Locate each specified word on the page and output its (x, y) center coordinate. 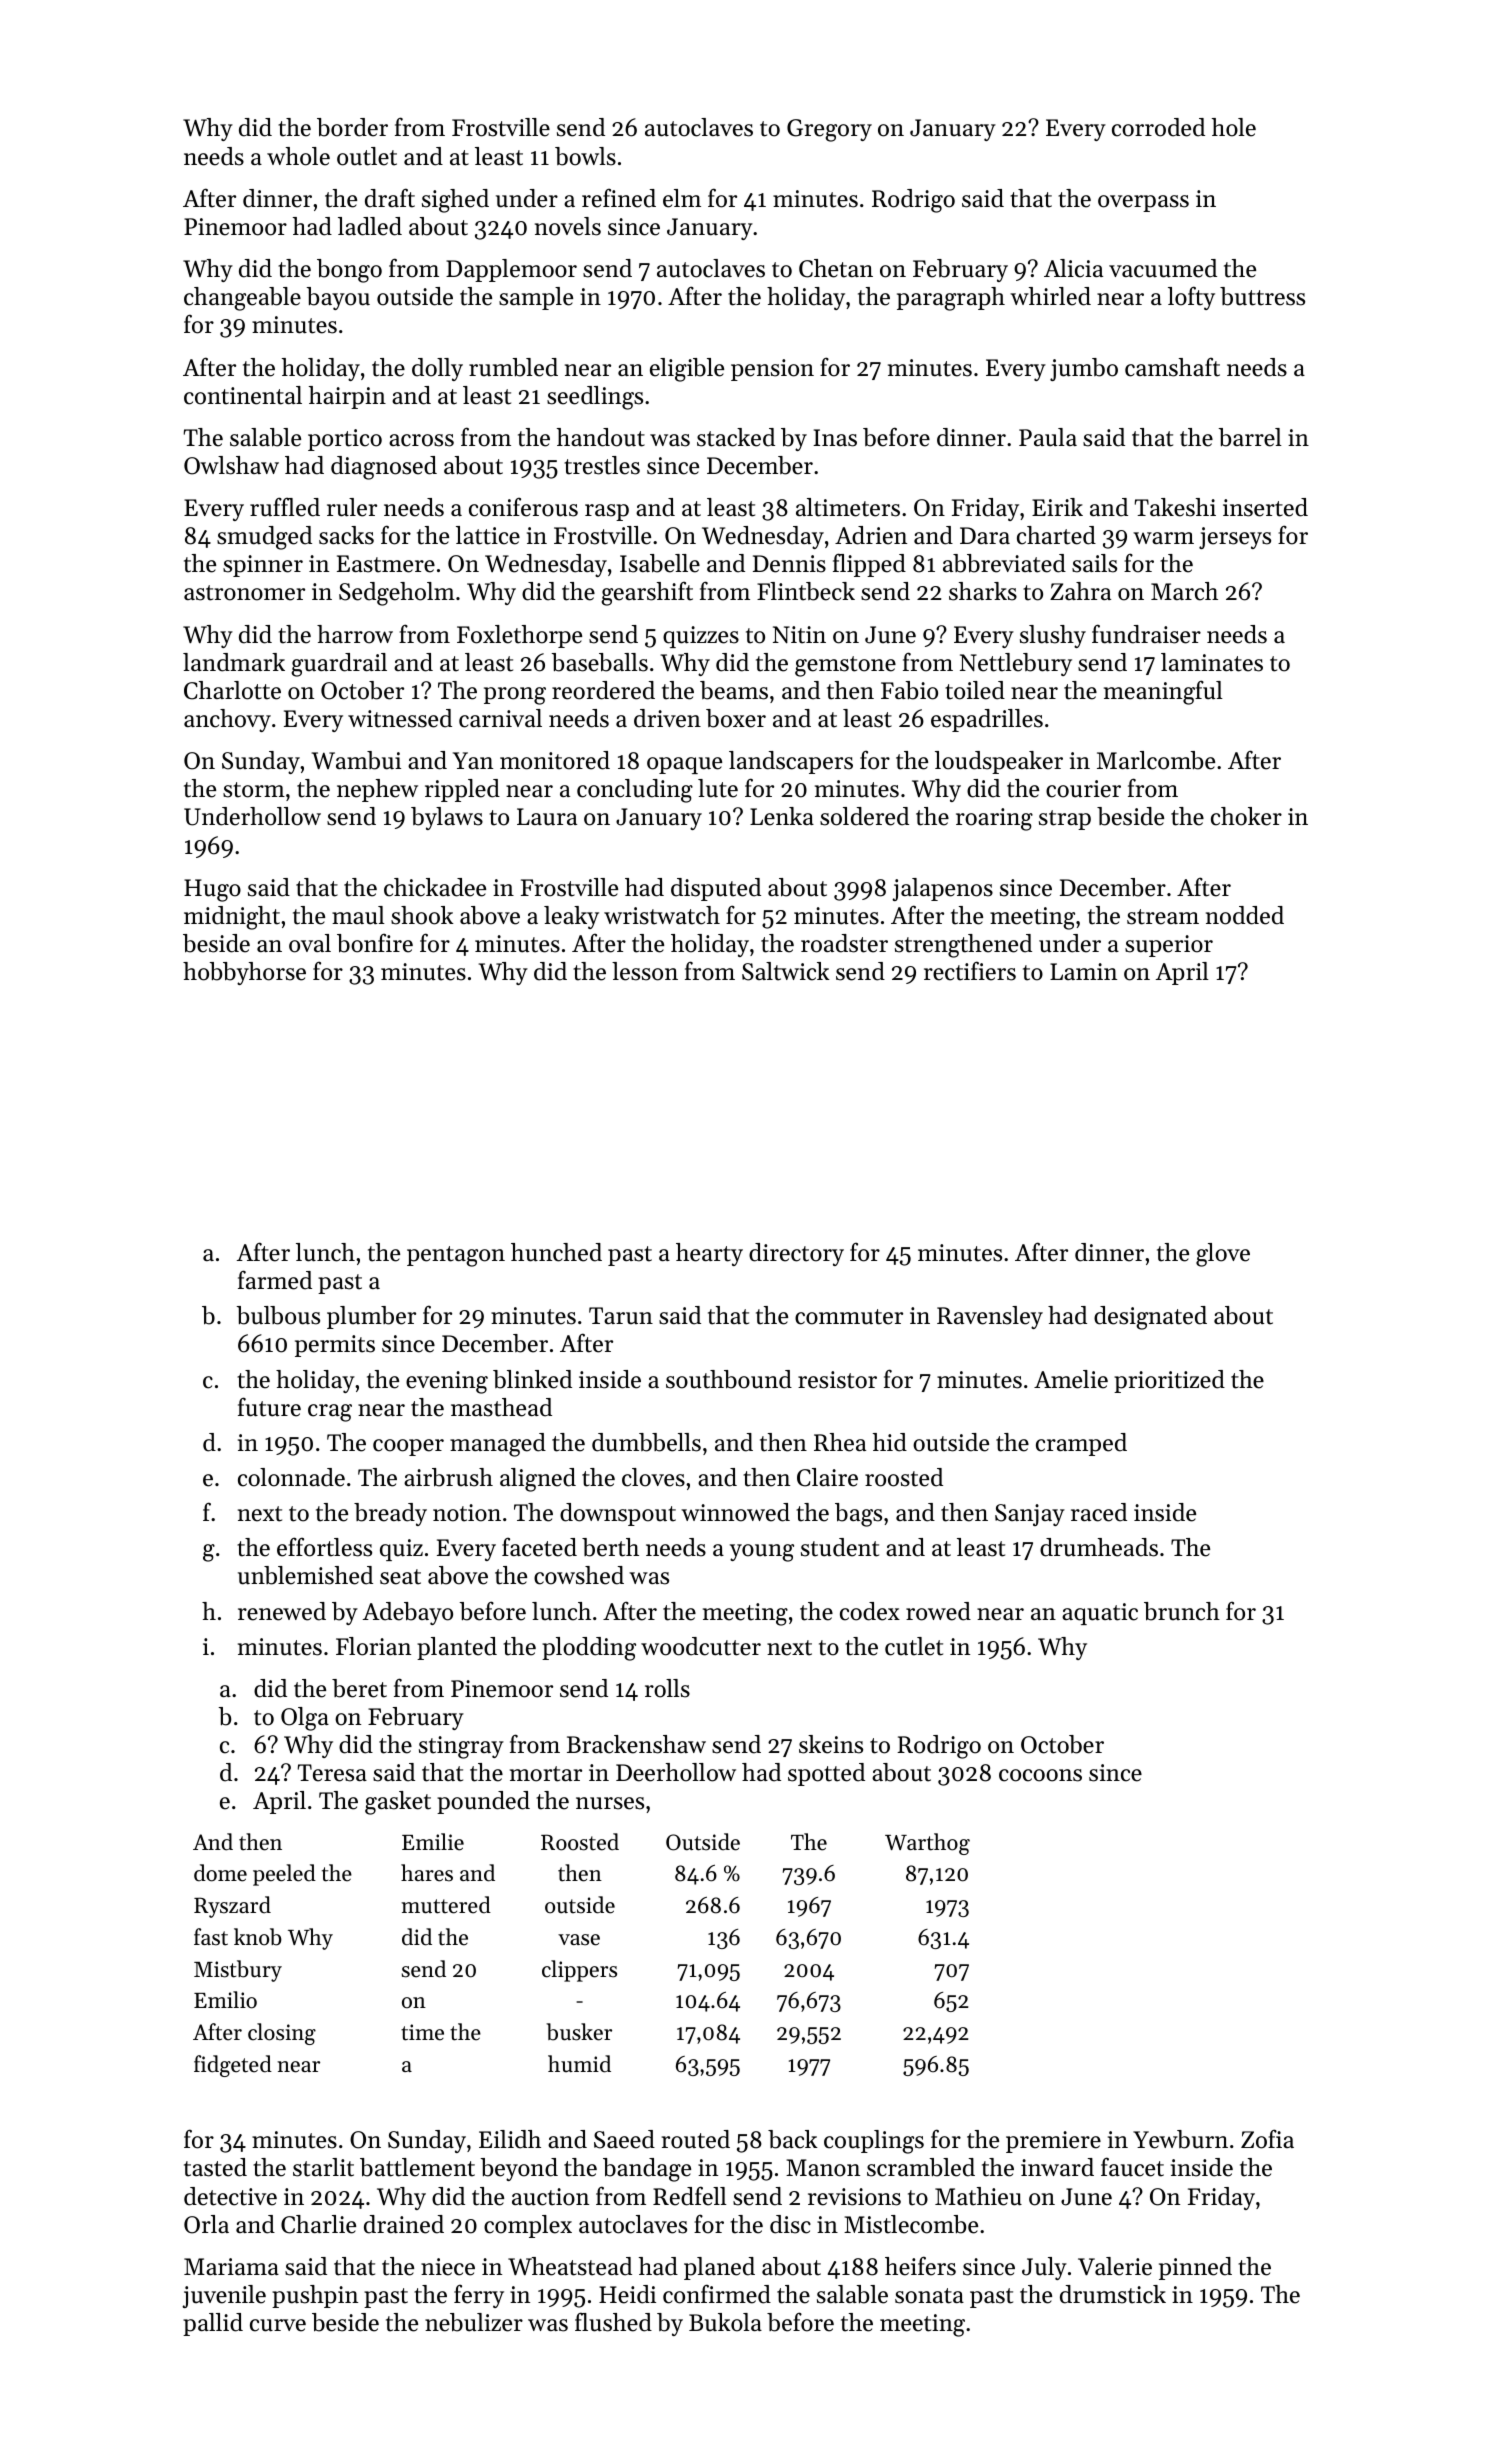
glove (1223, 1255)
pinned (1195, 2268)
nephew (377, 790)
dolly (437, 369)
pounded (483, 1802)
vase (579, 1940)
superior (1169, 946)
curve (278, 2325)
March (1184, 591)
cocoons (1040, 1775)
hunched (556, 1252)
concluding (635, 791)
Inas (835, 438)
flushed (613, 2322)
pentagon (456, 1256)
